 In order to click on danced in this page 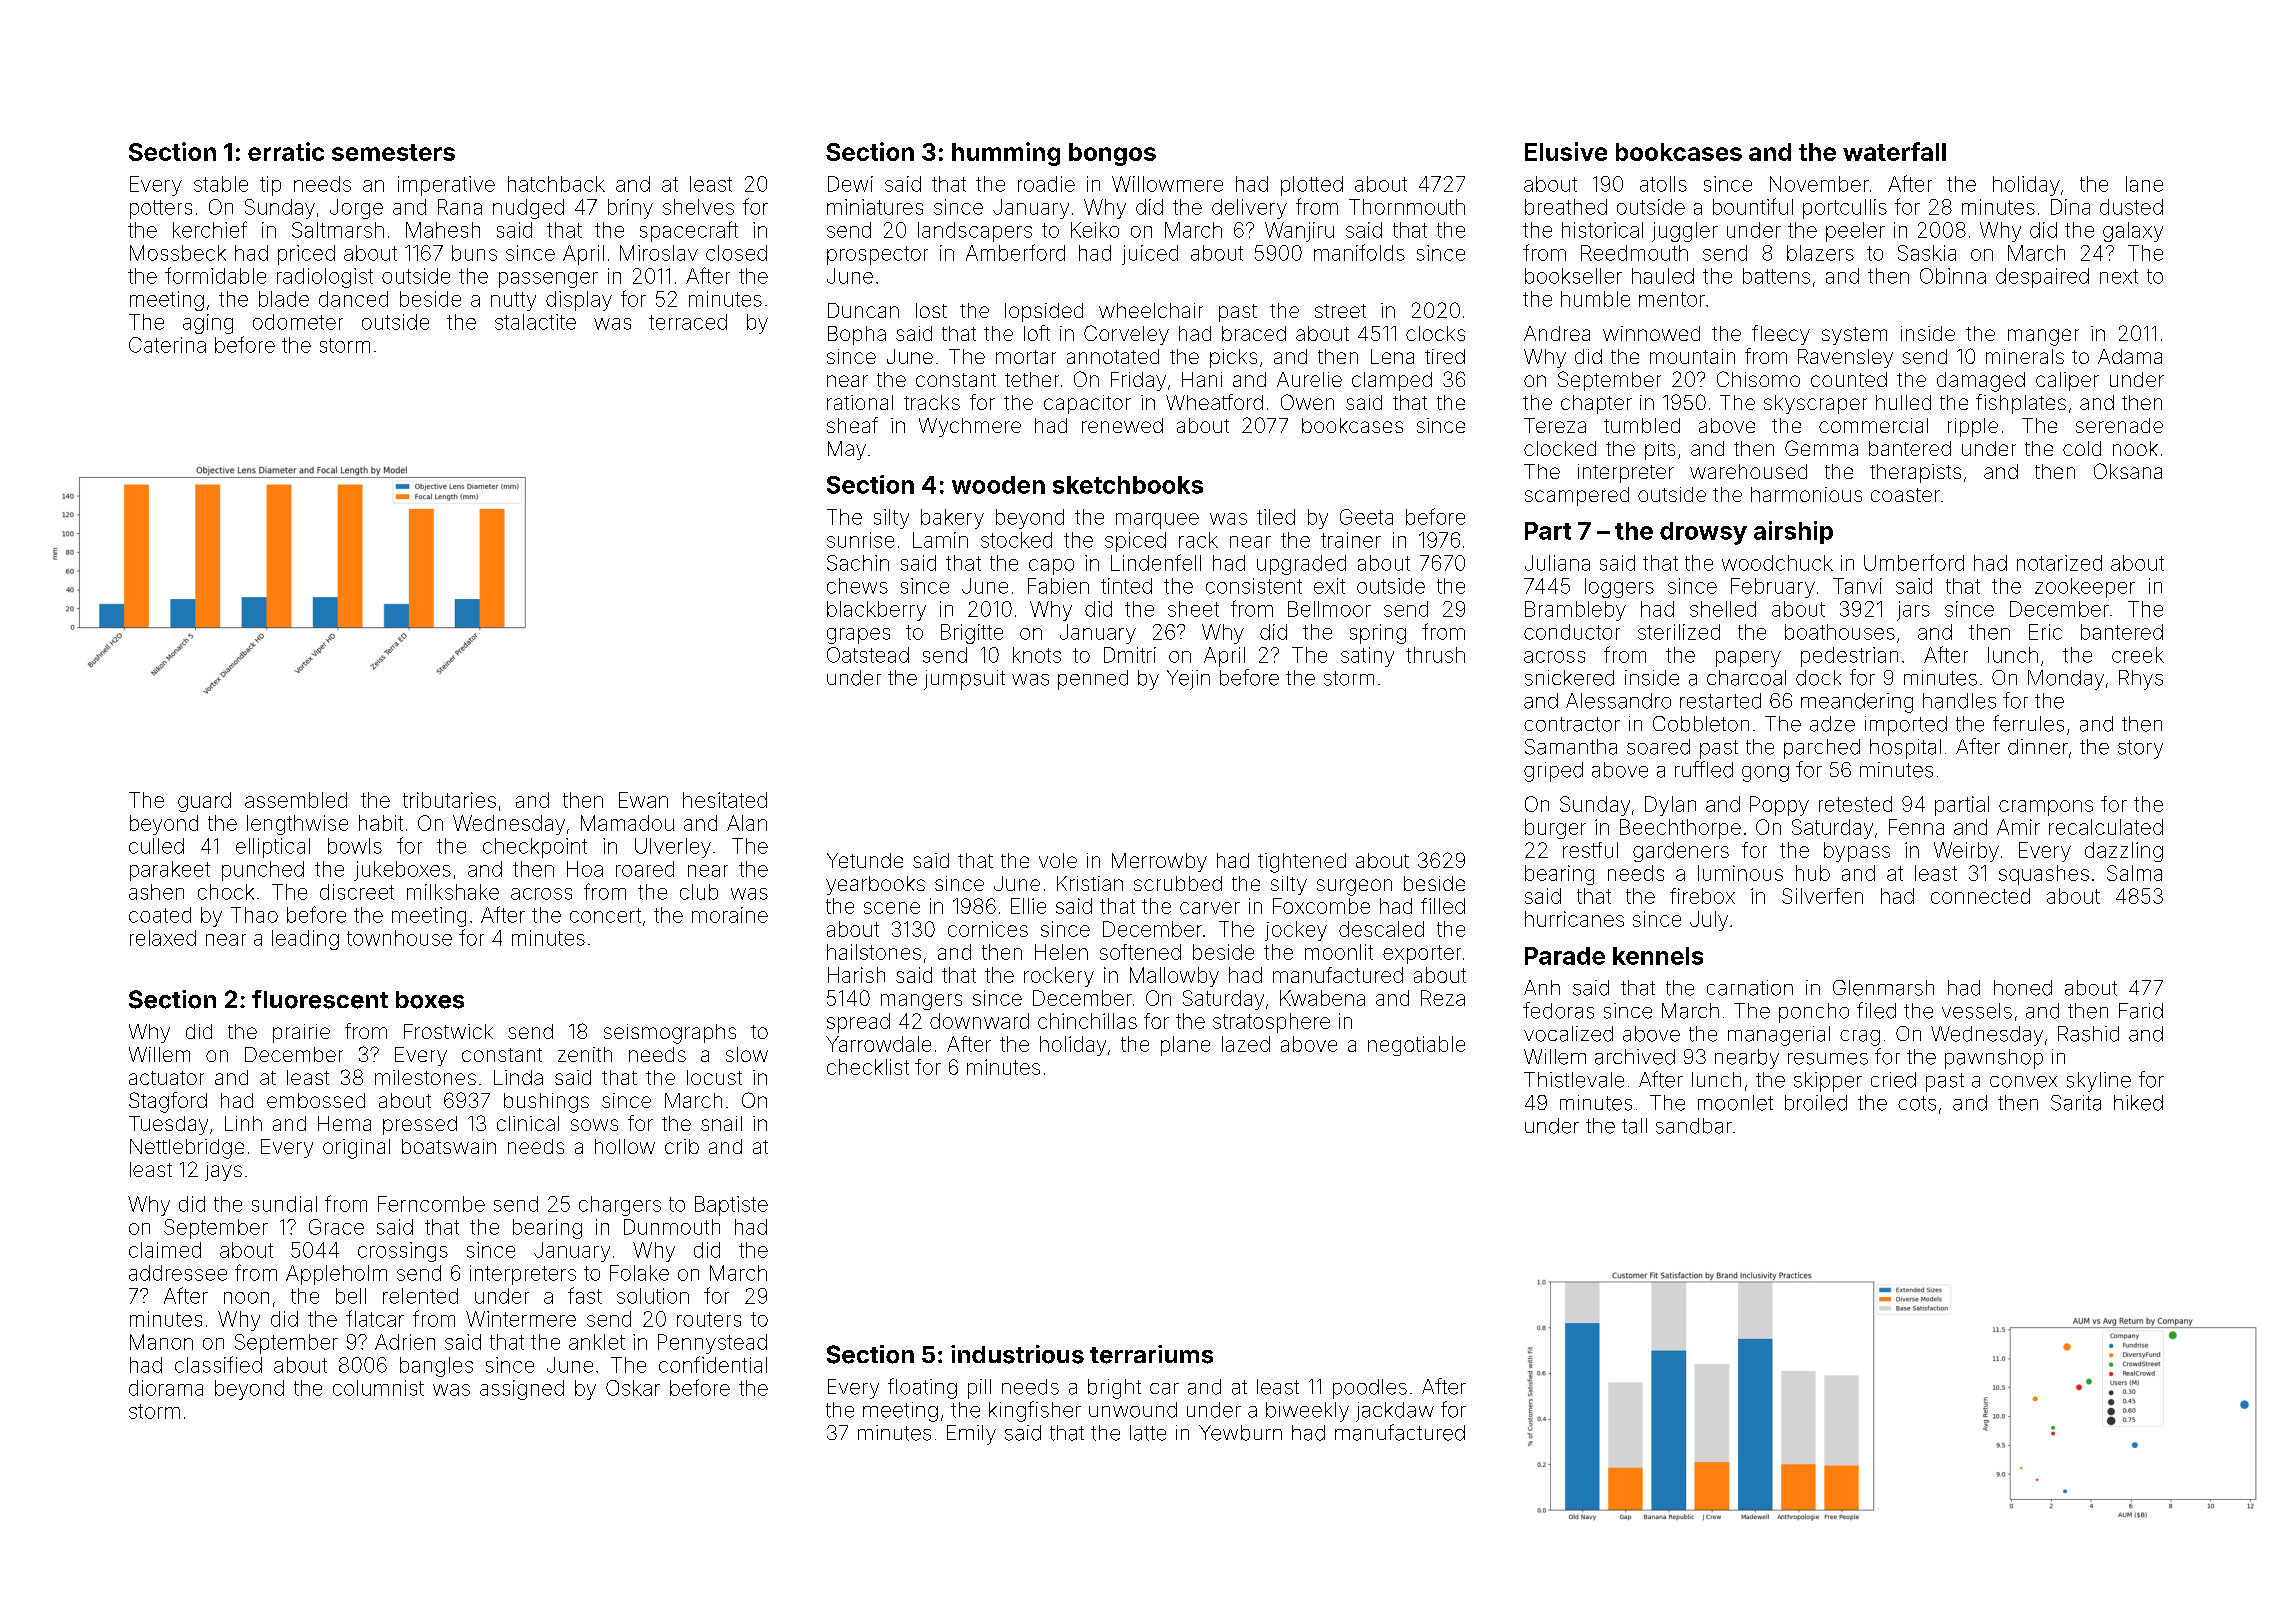, I will do `click(353, 299)`.
